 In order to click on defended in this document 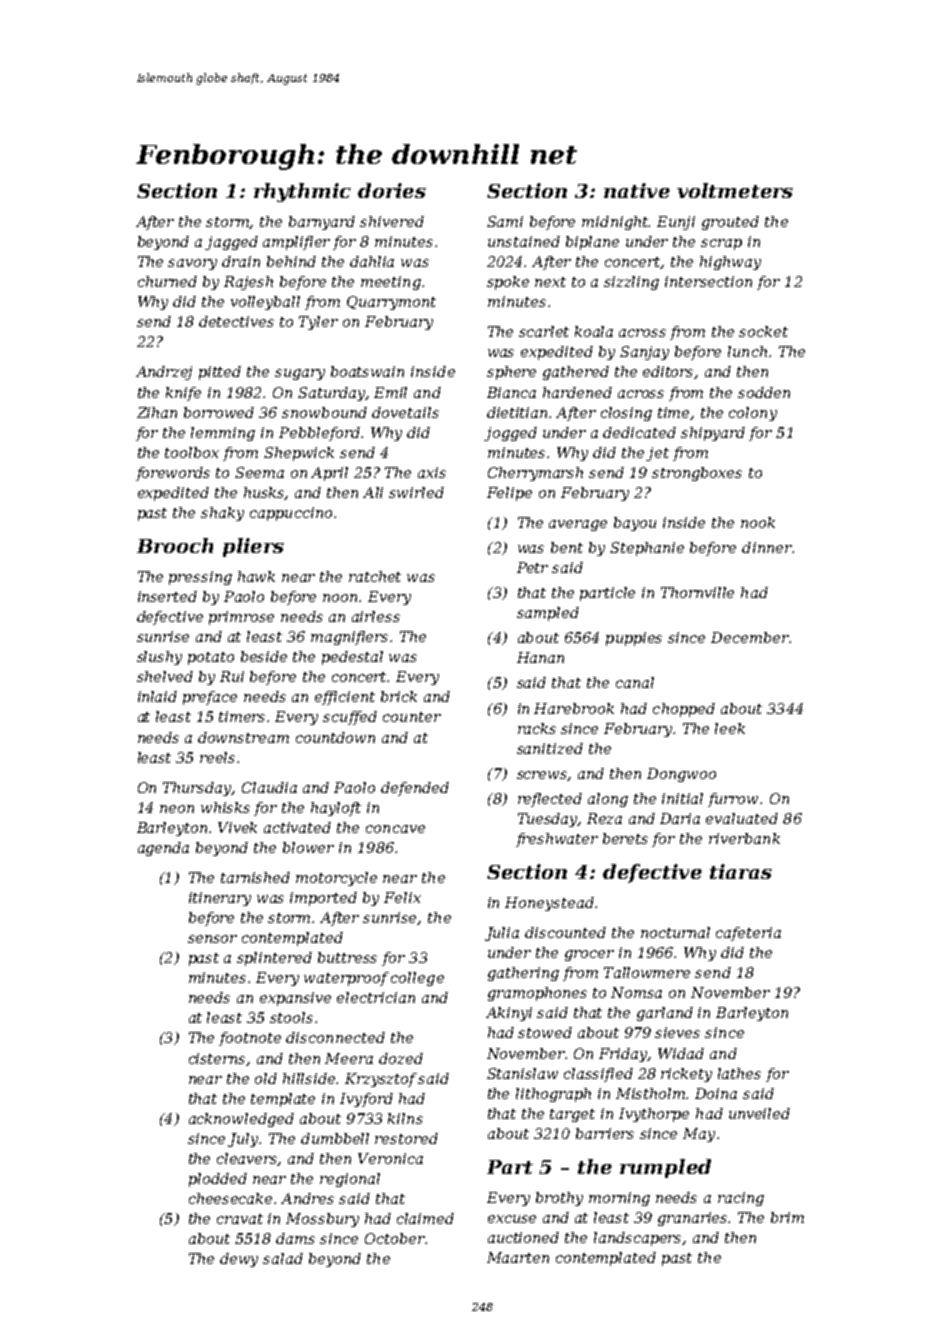, I will do `click(415, 789)`.
